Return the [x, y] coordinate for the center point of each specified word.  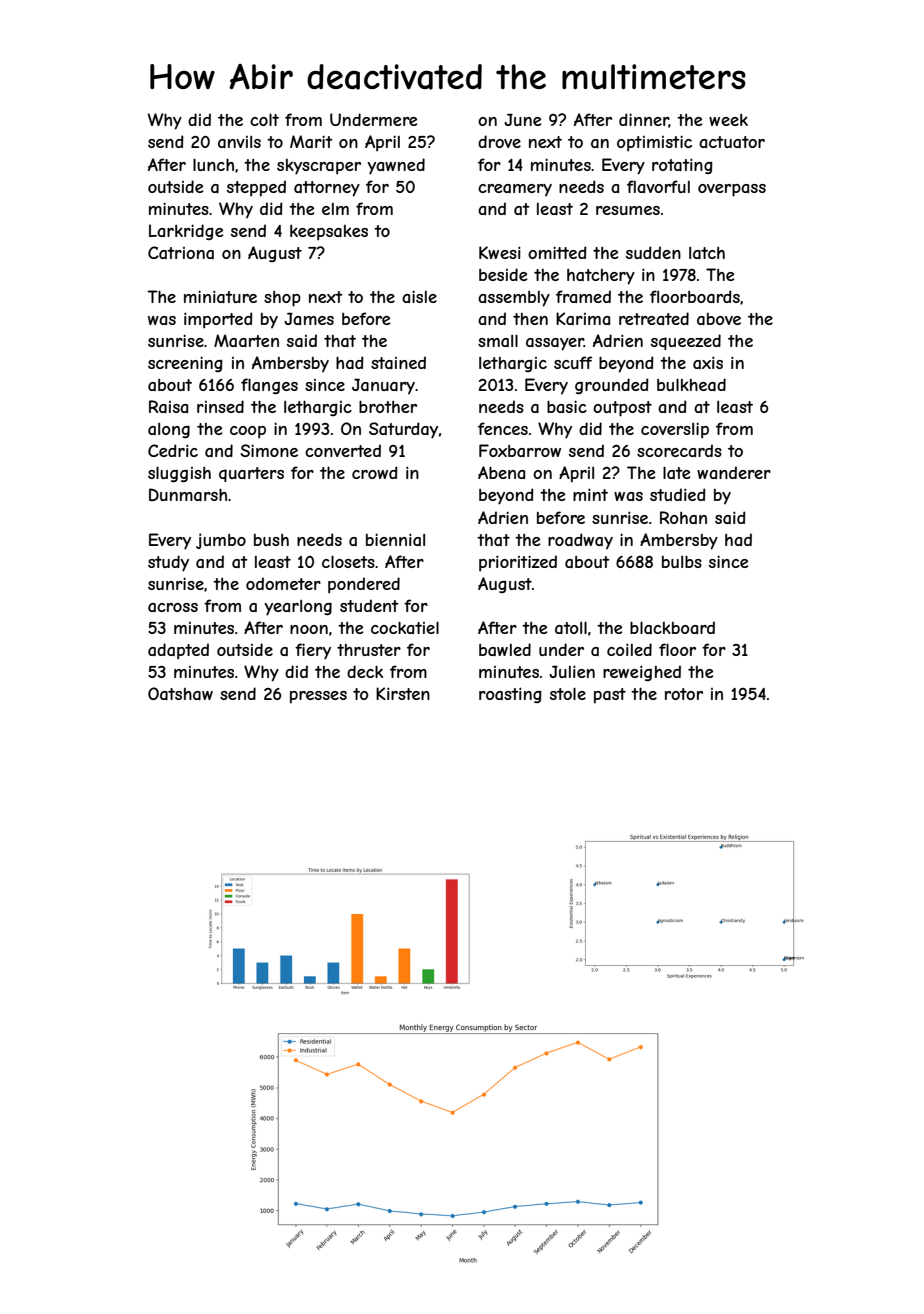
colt [264, 119]
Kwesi [500, 252]
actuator [732, 142]
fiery [313, 651]
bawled [505, 649]
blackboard [672, 627]
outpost [622, 409]
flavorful [658, 186]
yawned [396, 166]
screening [185, 364]
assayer [555, 344]
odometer [283, 583]
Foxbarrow [520, 450]
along [169, 430]
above [719, 319]
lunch [213, 164]
